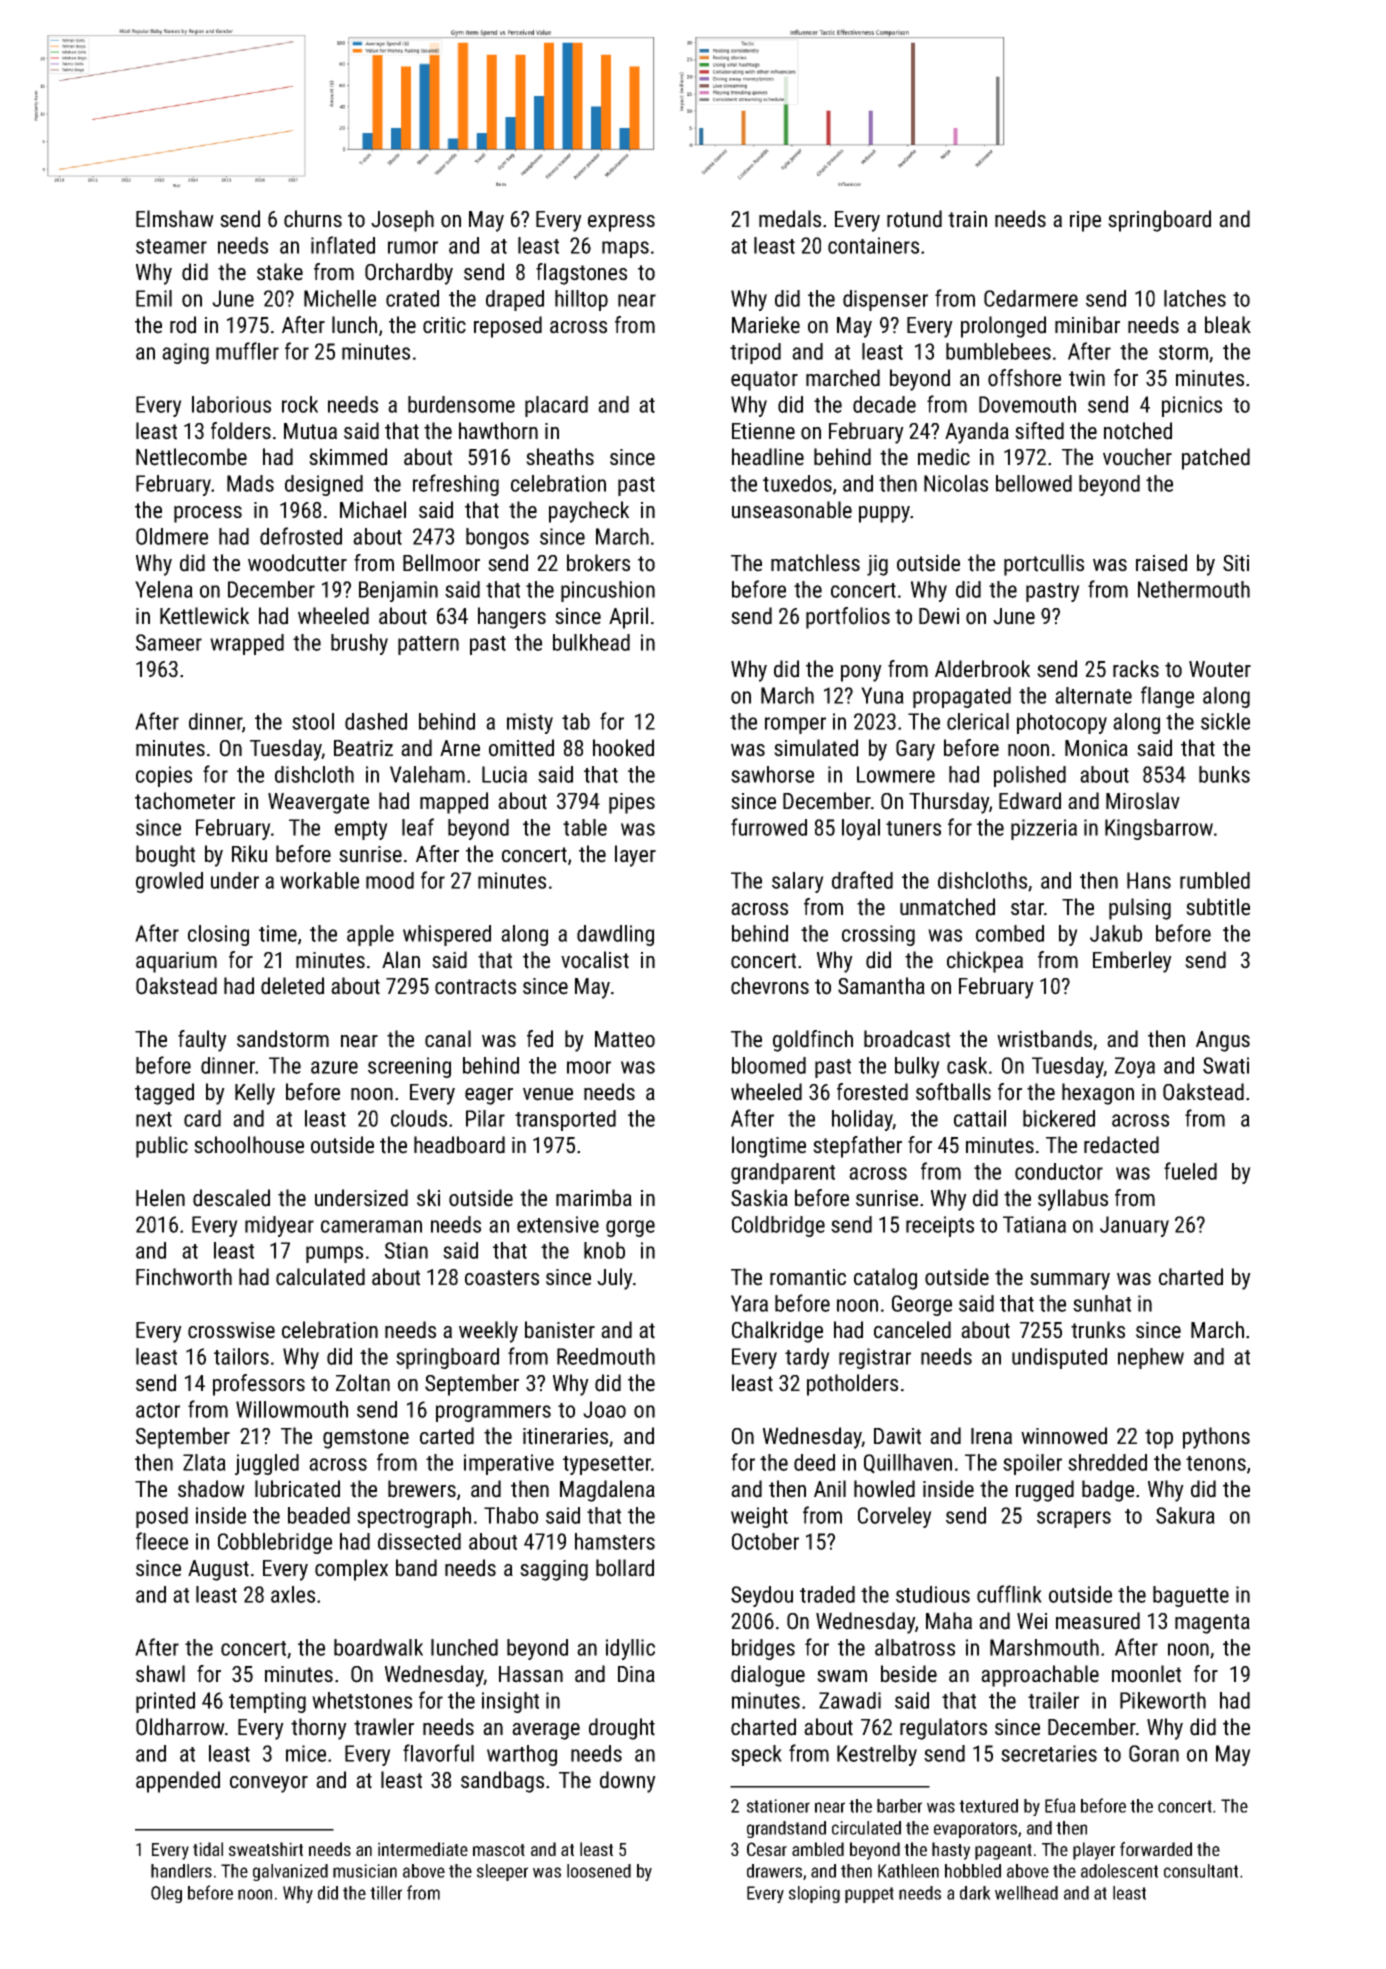 This page has width=1386, height=1969. Describe the element at coordinates (218, 935) in the page. I see `closing` at that location.
